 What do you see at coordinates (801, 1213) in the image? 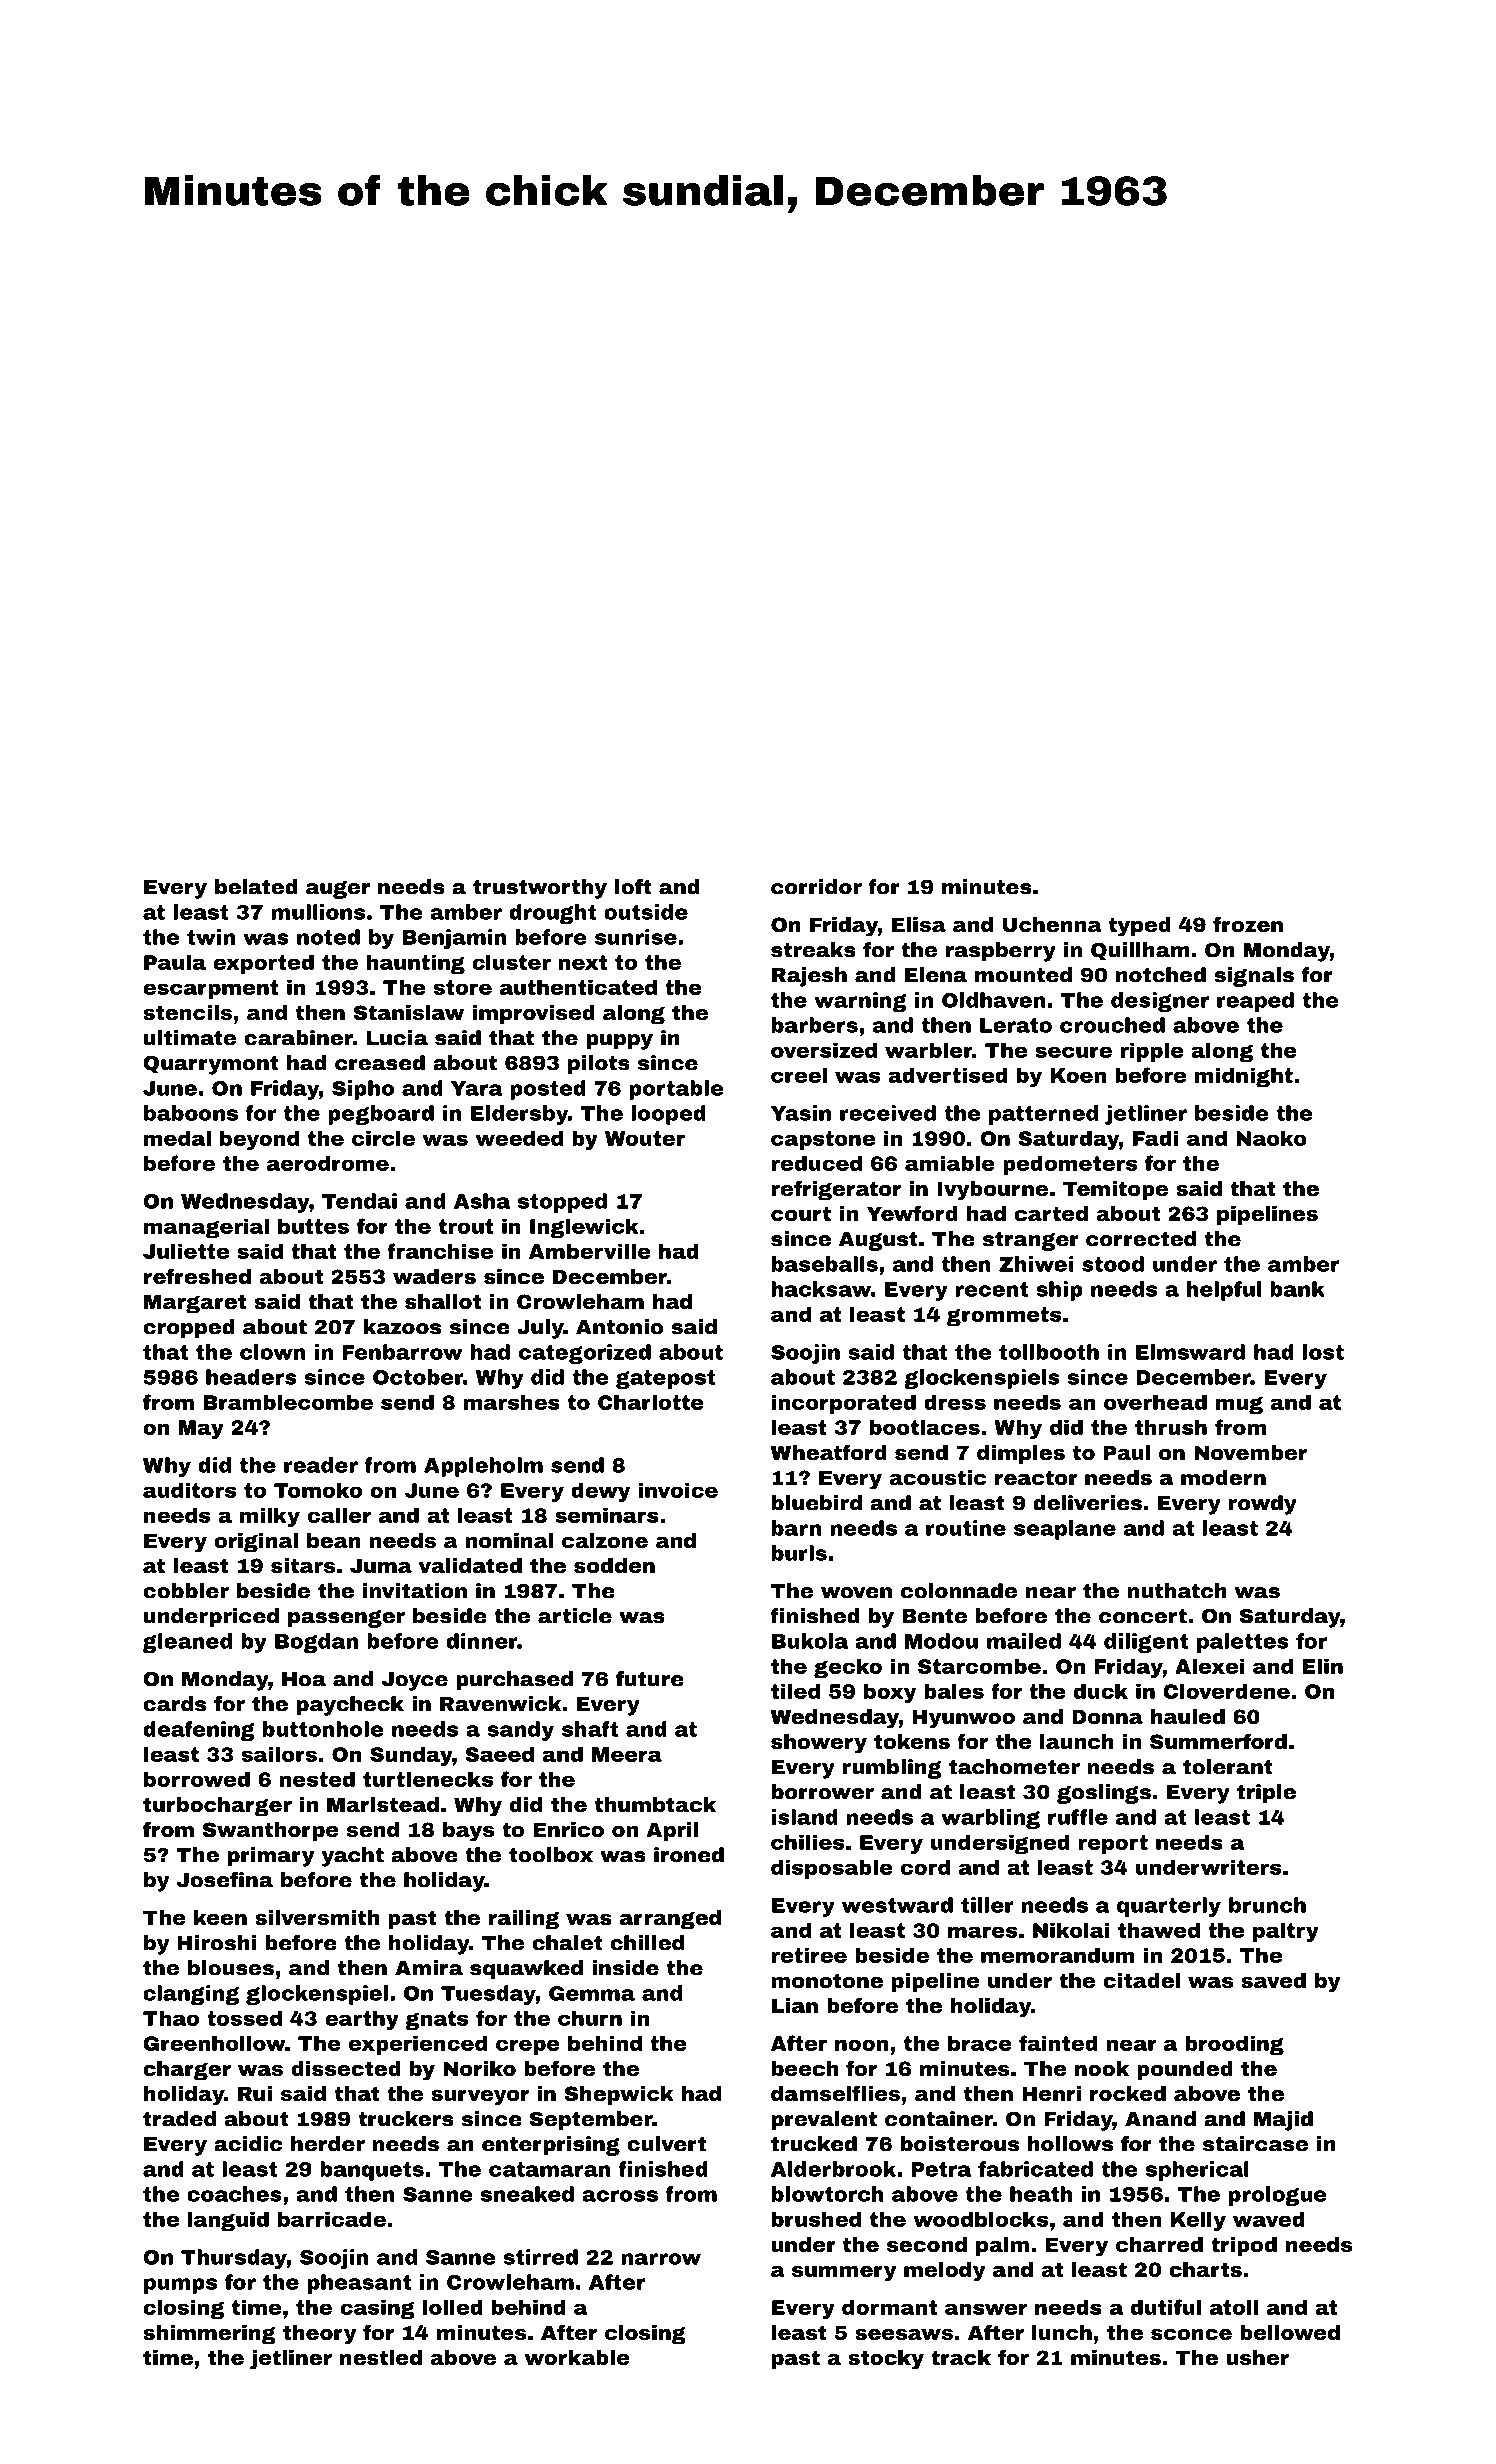
I see `court` at bounding box center [801, 1213].
